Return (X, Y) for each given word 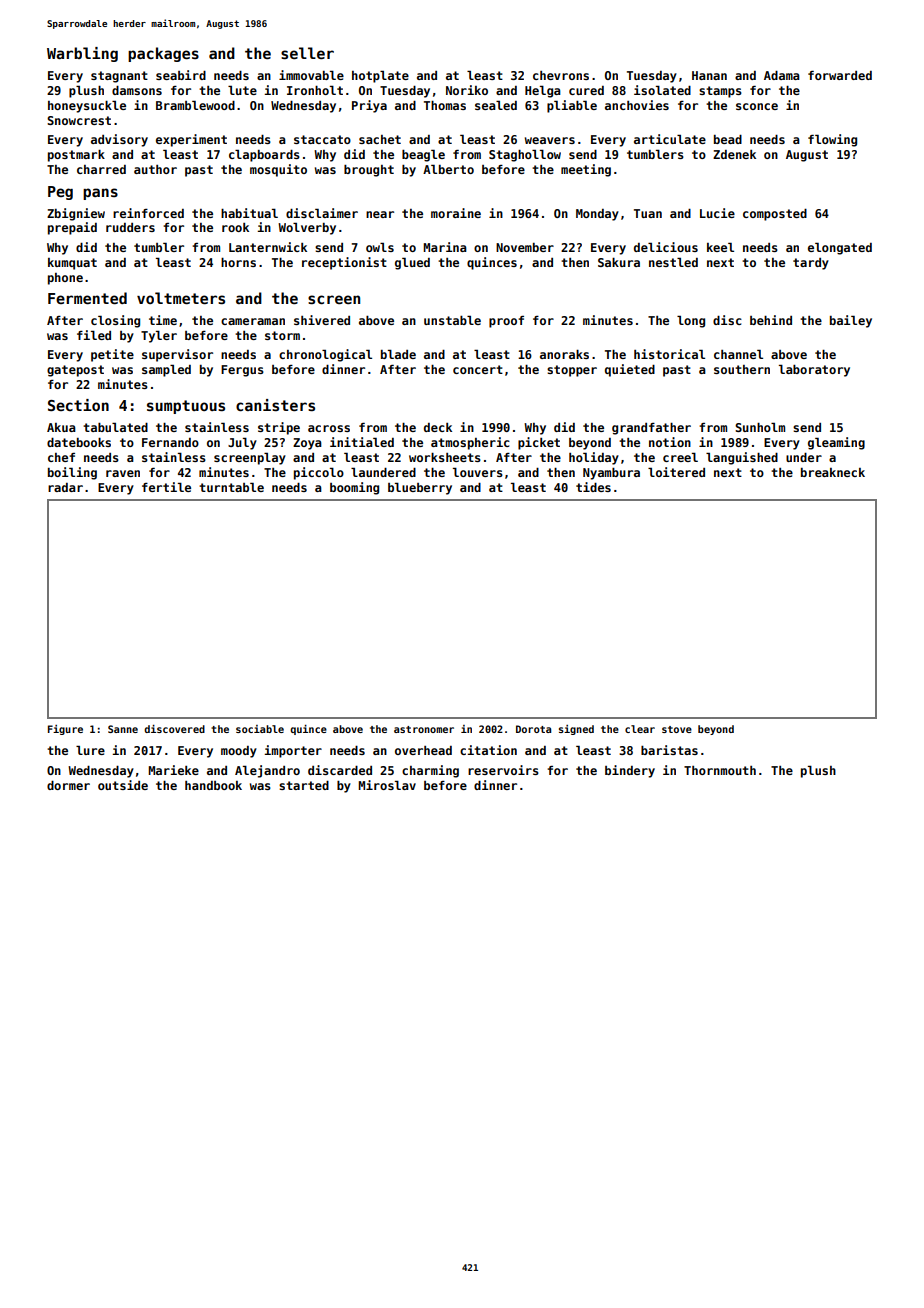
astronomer (424, 729)
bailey (851, 321)
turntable (231, 487)
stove (677, 729)
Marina (445, 247)
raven (123, 473)
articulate (670, 139)
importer (293, 751)
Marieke (173, 770)
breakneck (833, 472)
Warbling (82, 54)
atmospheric (470, 443)
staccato (322, 139)
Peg (60, 193)
